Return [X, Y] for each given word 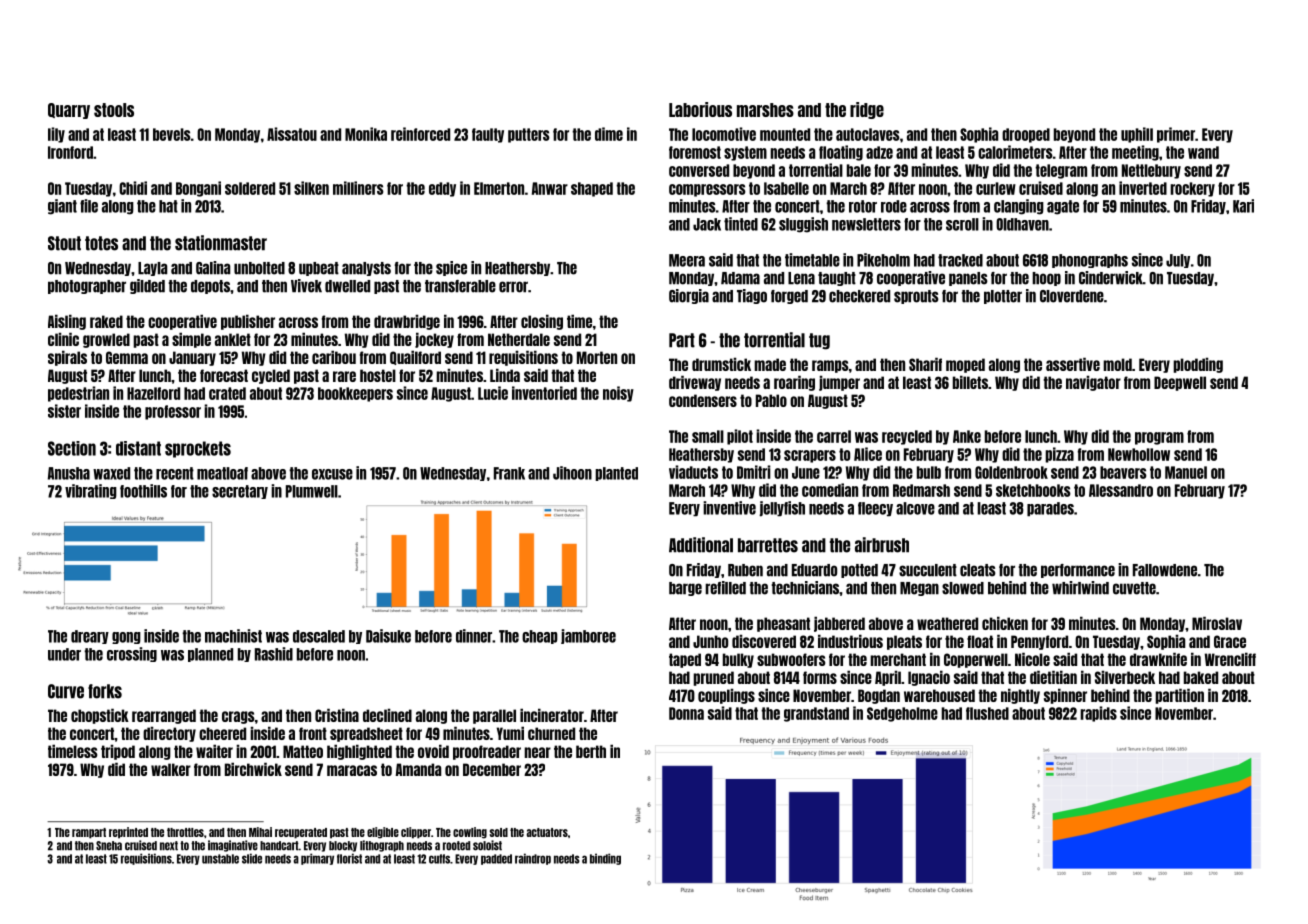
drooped [1026, 135]
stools [114, 110]
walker [171, 769]
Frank [509, 473]
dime [609, 134]
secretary [240, 492]
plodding [1198, 365]
